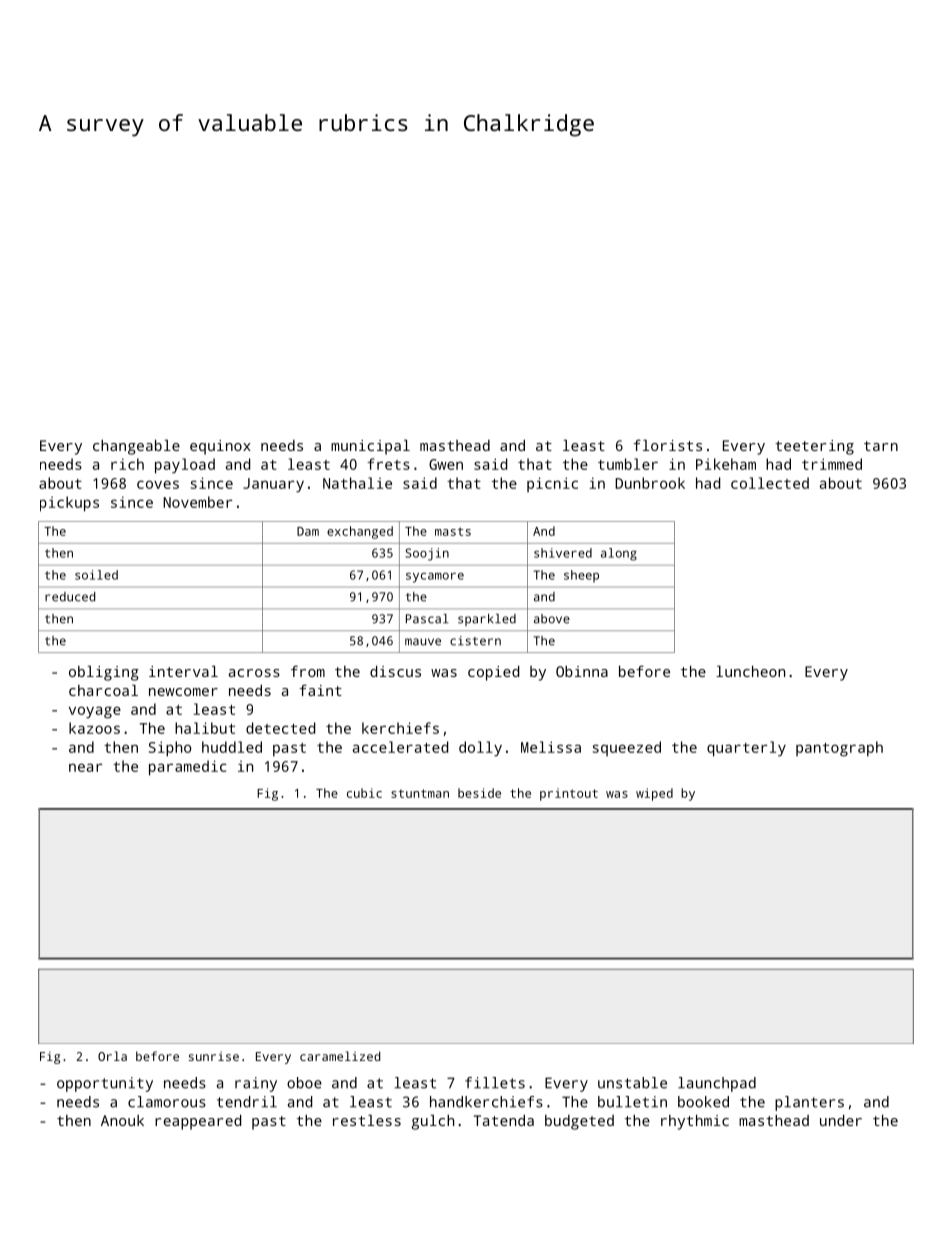 The height and width of the page is (1233, 952). Describe the element at coordinates (654, 794) in the page. I see `wiped` at that location.
